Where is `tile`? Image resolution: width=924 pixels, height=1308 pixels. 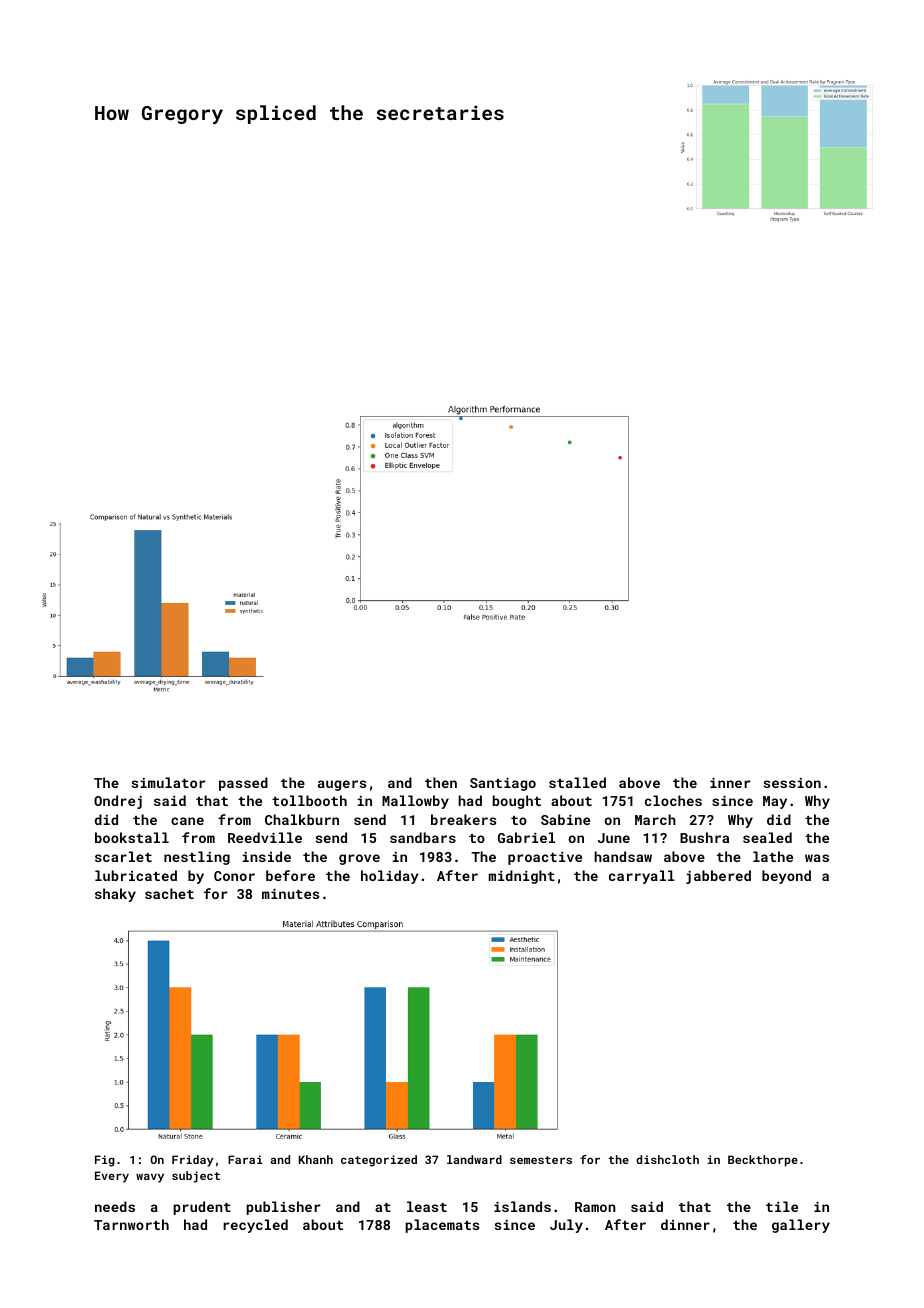
tile is located at coordinates (782, 1206).
